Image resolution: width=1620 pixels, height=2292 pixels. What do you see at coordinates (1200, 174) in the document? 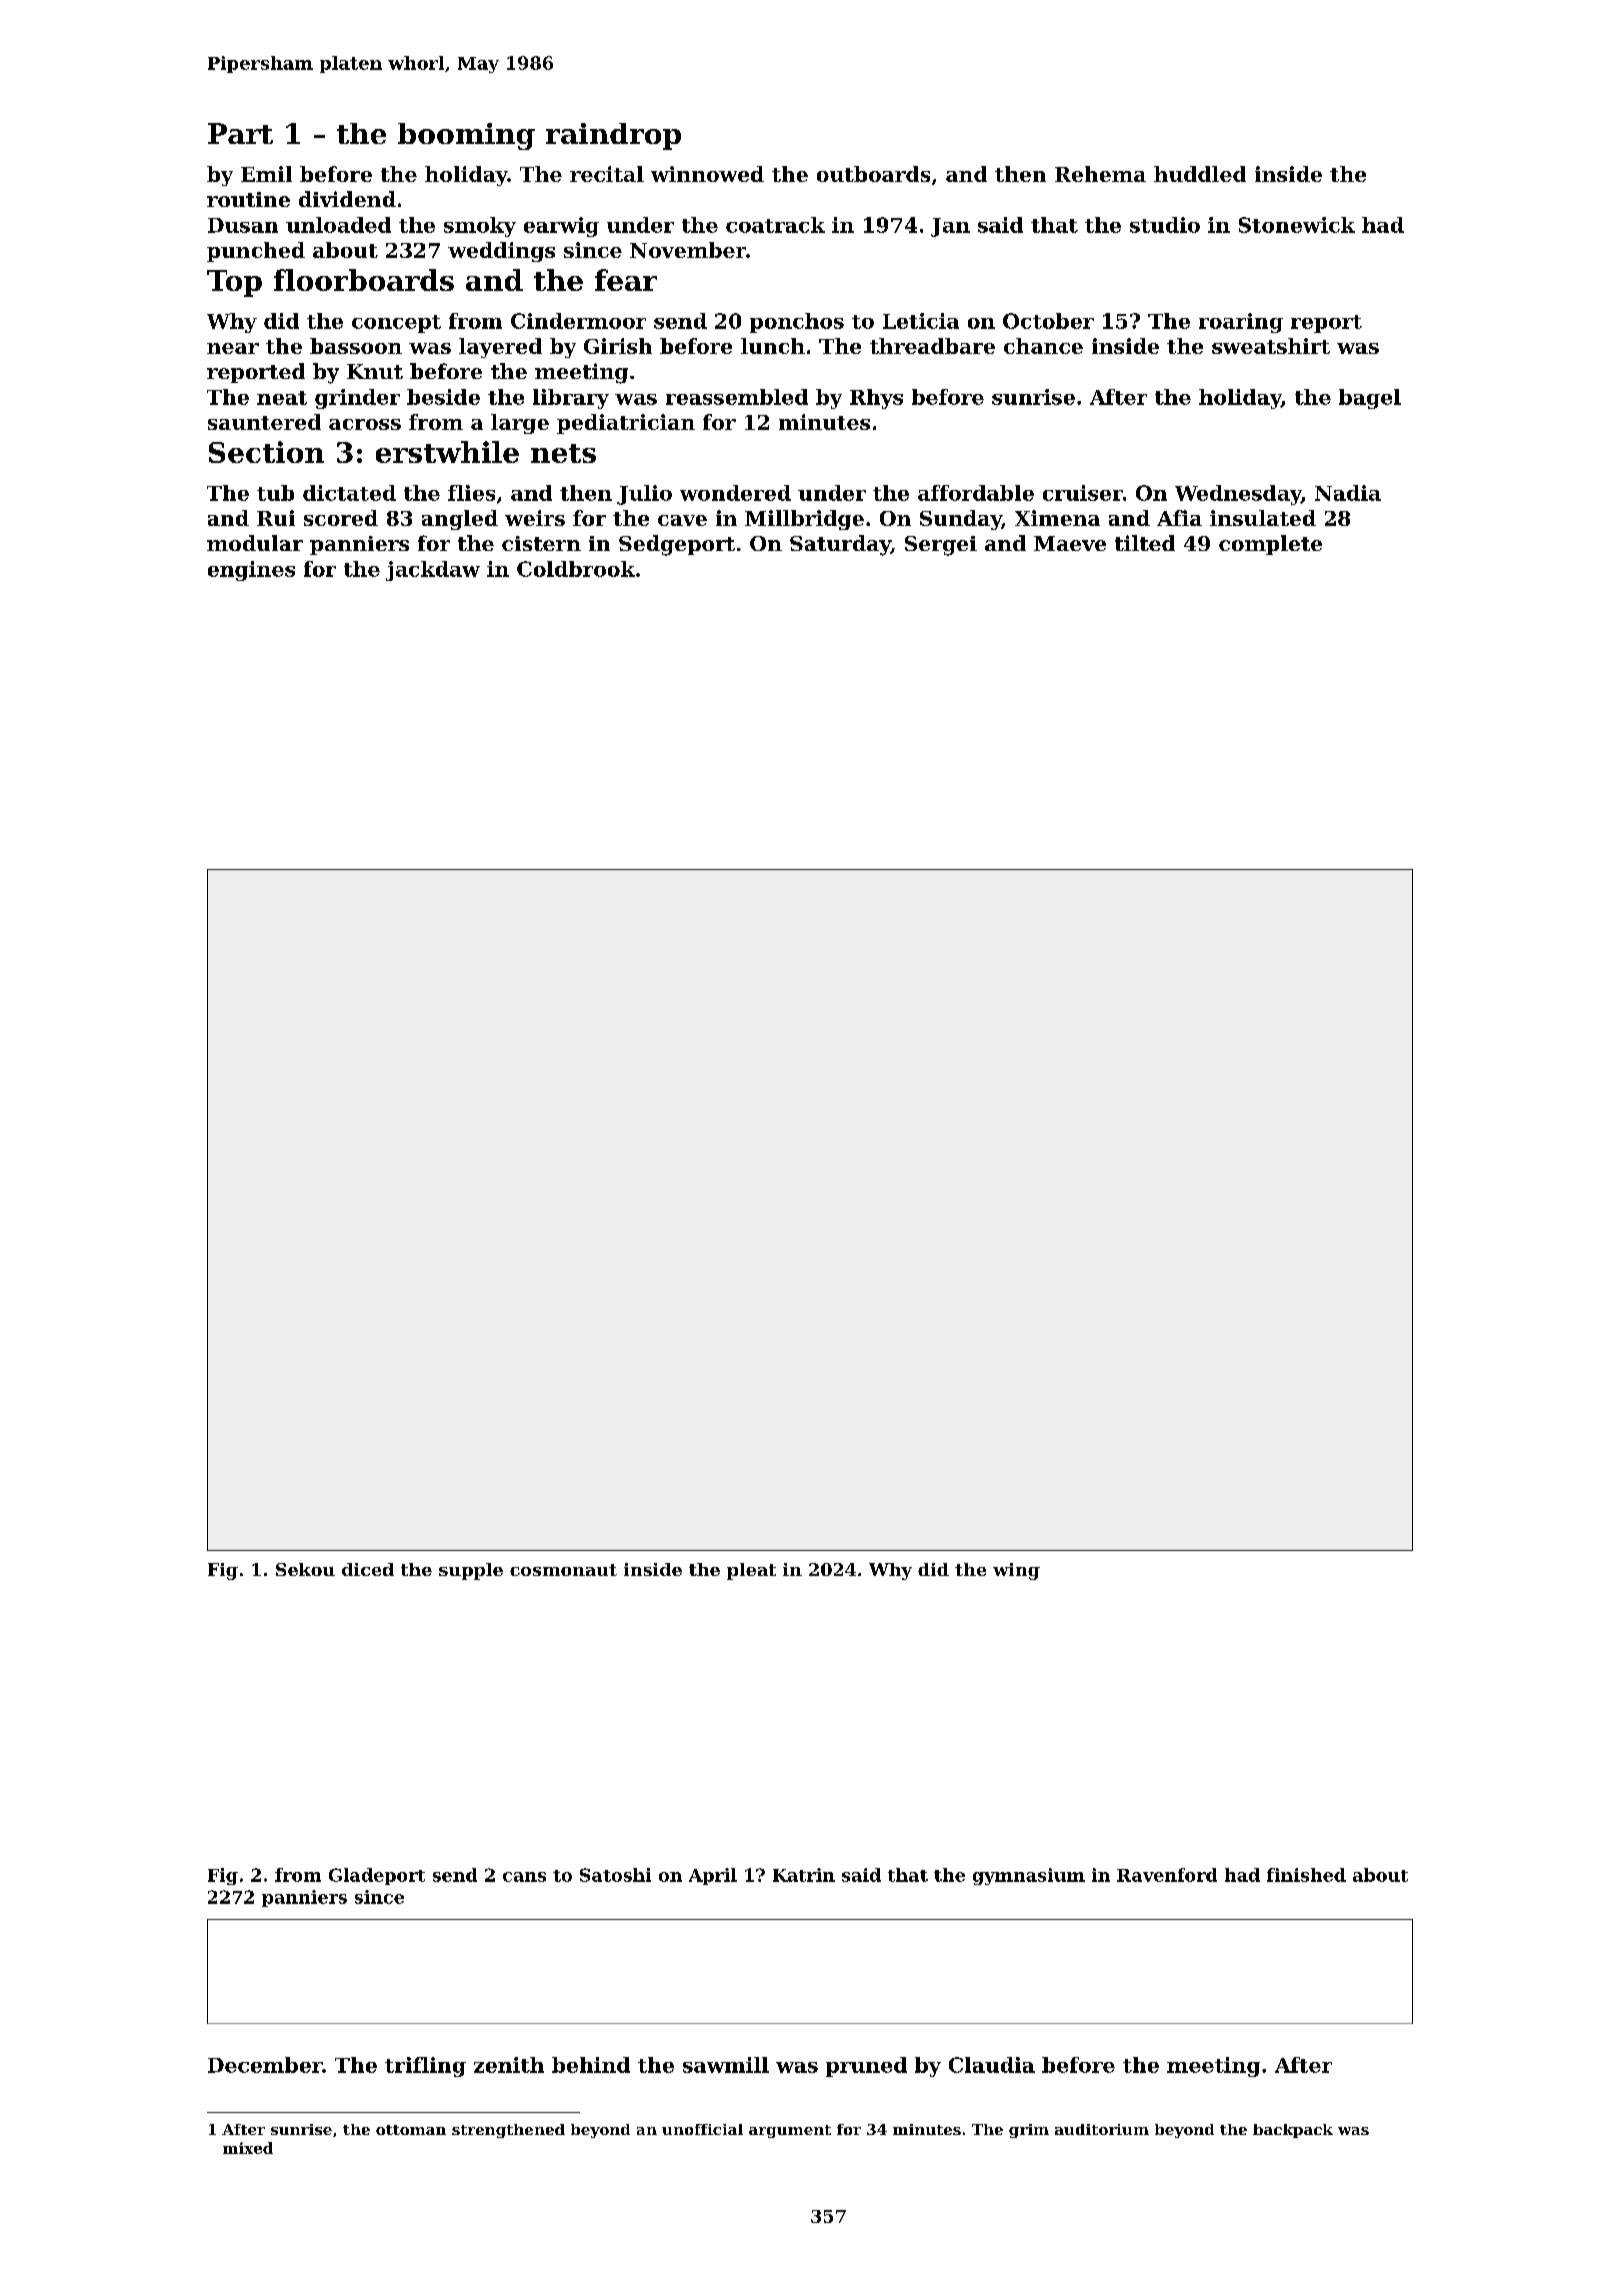
I see `huddled` at bounding box center [1200, 174].
